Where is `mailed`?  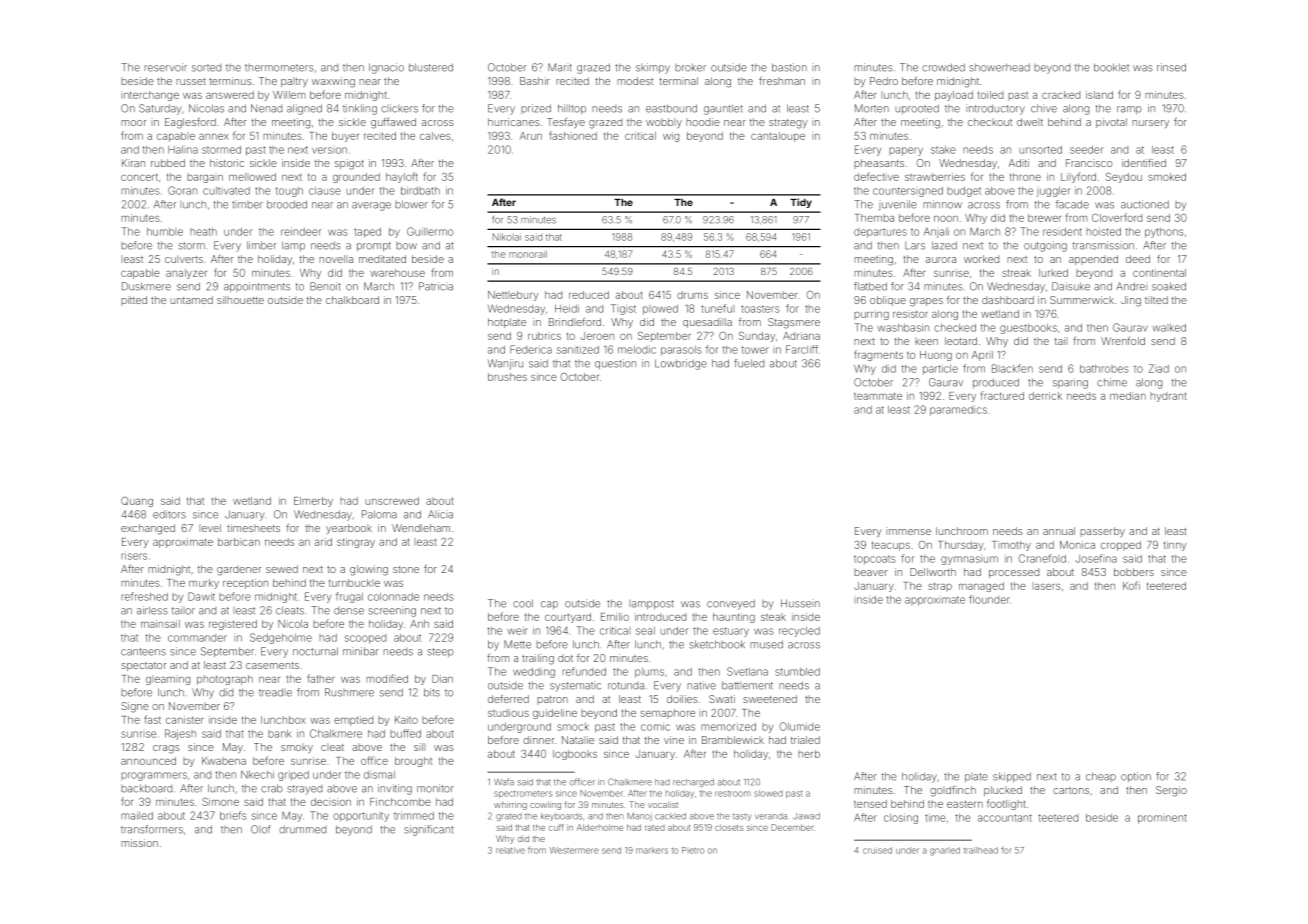 mailed is located at coordinates (137, 816).
